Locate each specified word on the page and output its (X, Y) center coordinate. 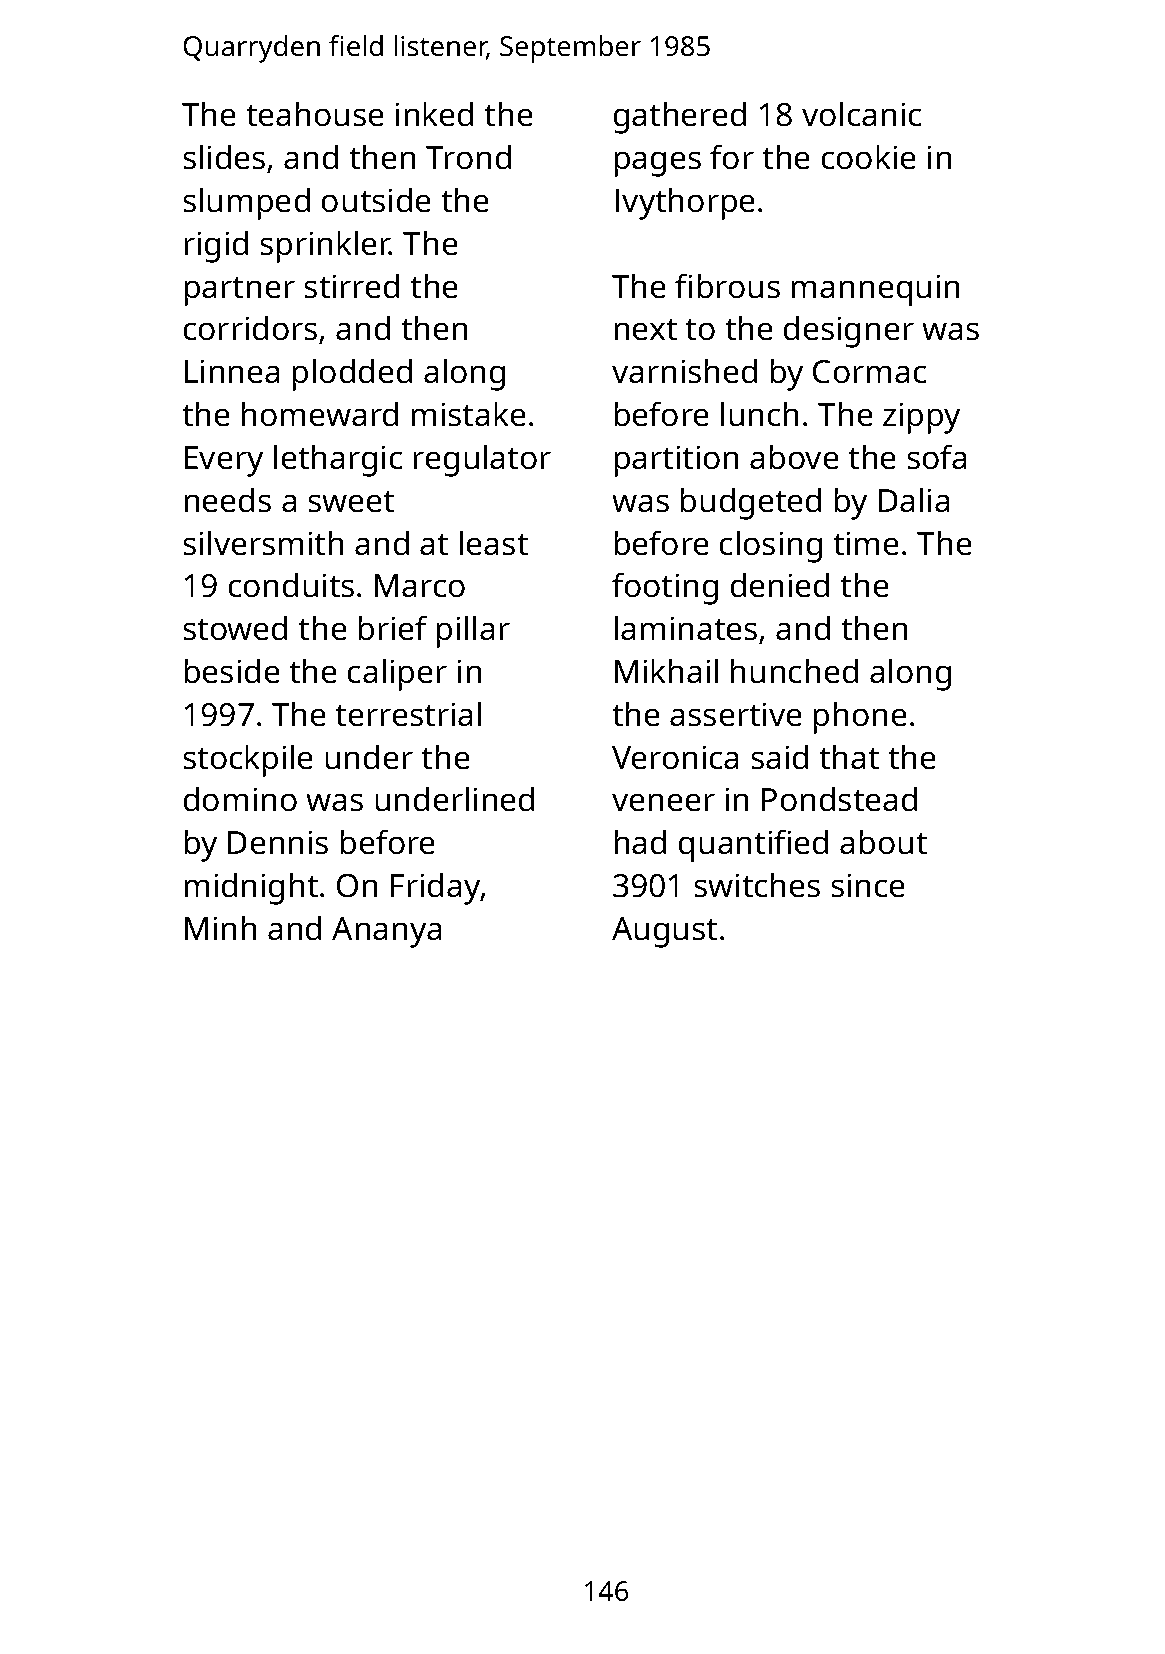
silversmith (263, 543)
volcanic (861, 114)
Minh (220, 927)
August (664, 932)
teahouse (315, 114)
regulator (482, 460)
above (794, 457)
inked (434, 114)
